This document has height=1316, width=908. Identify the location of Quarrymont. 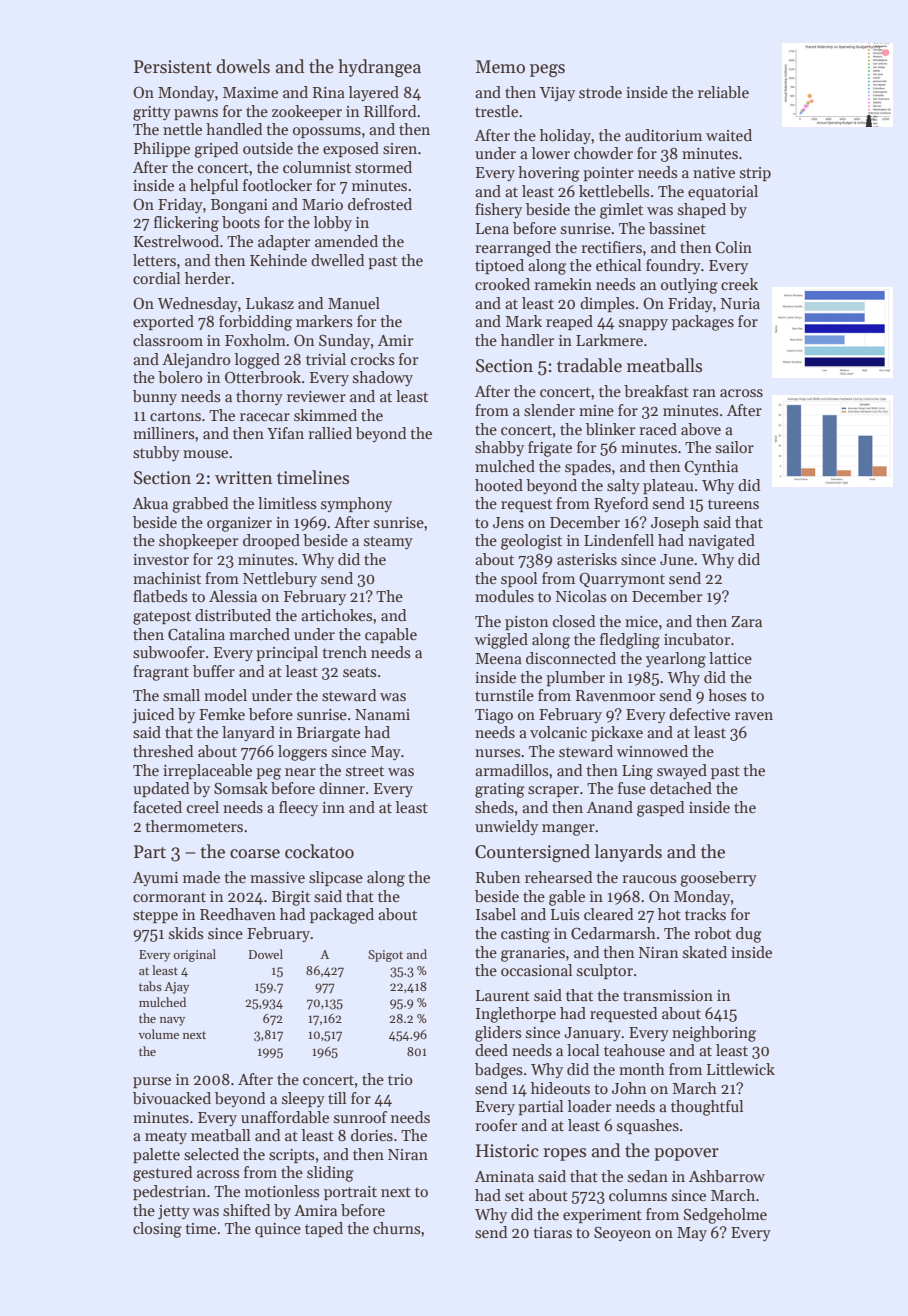
(622, 579).
